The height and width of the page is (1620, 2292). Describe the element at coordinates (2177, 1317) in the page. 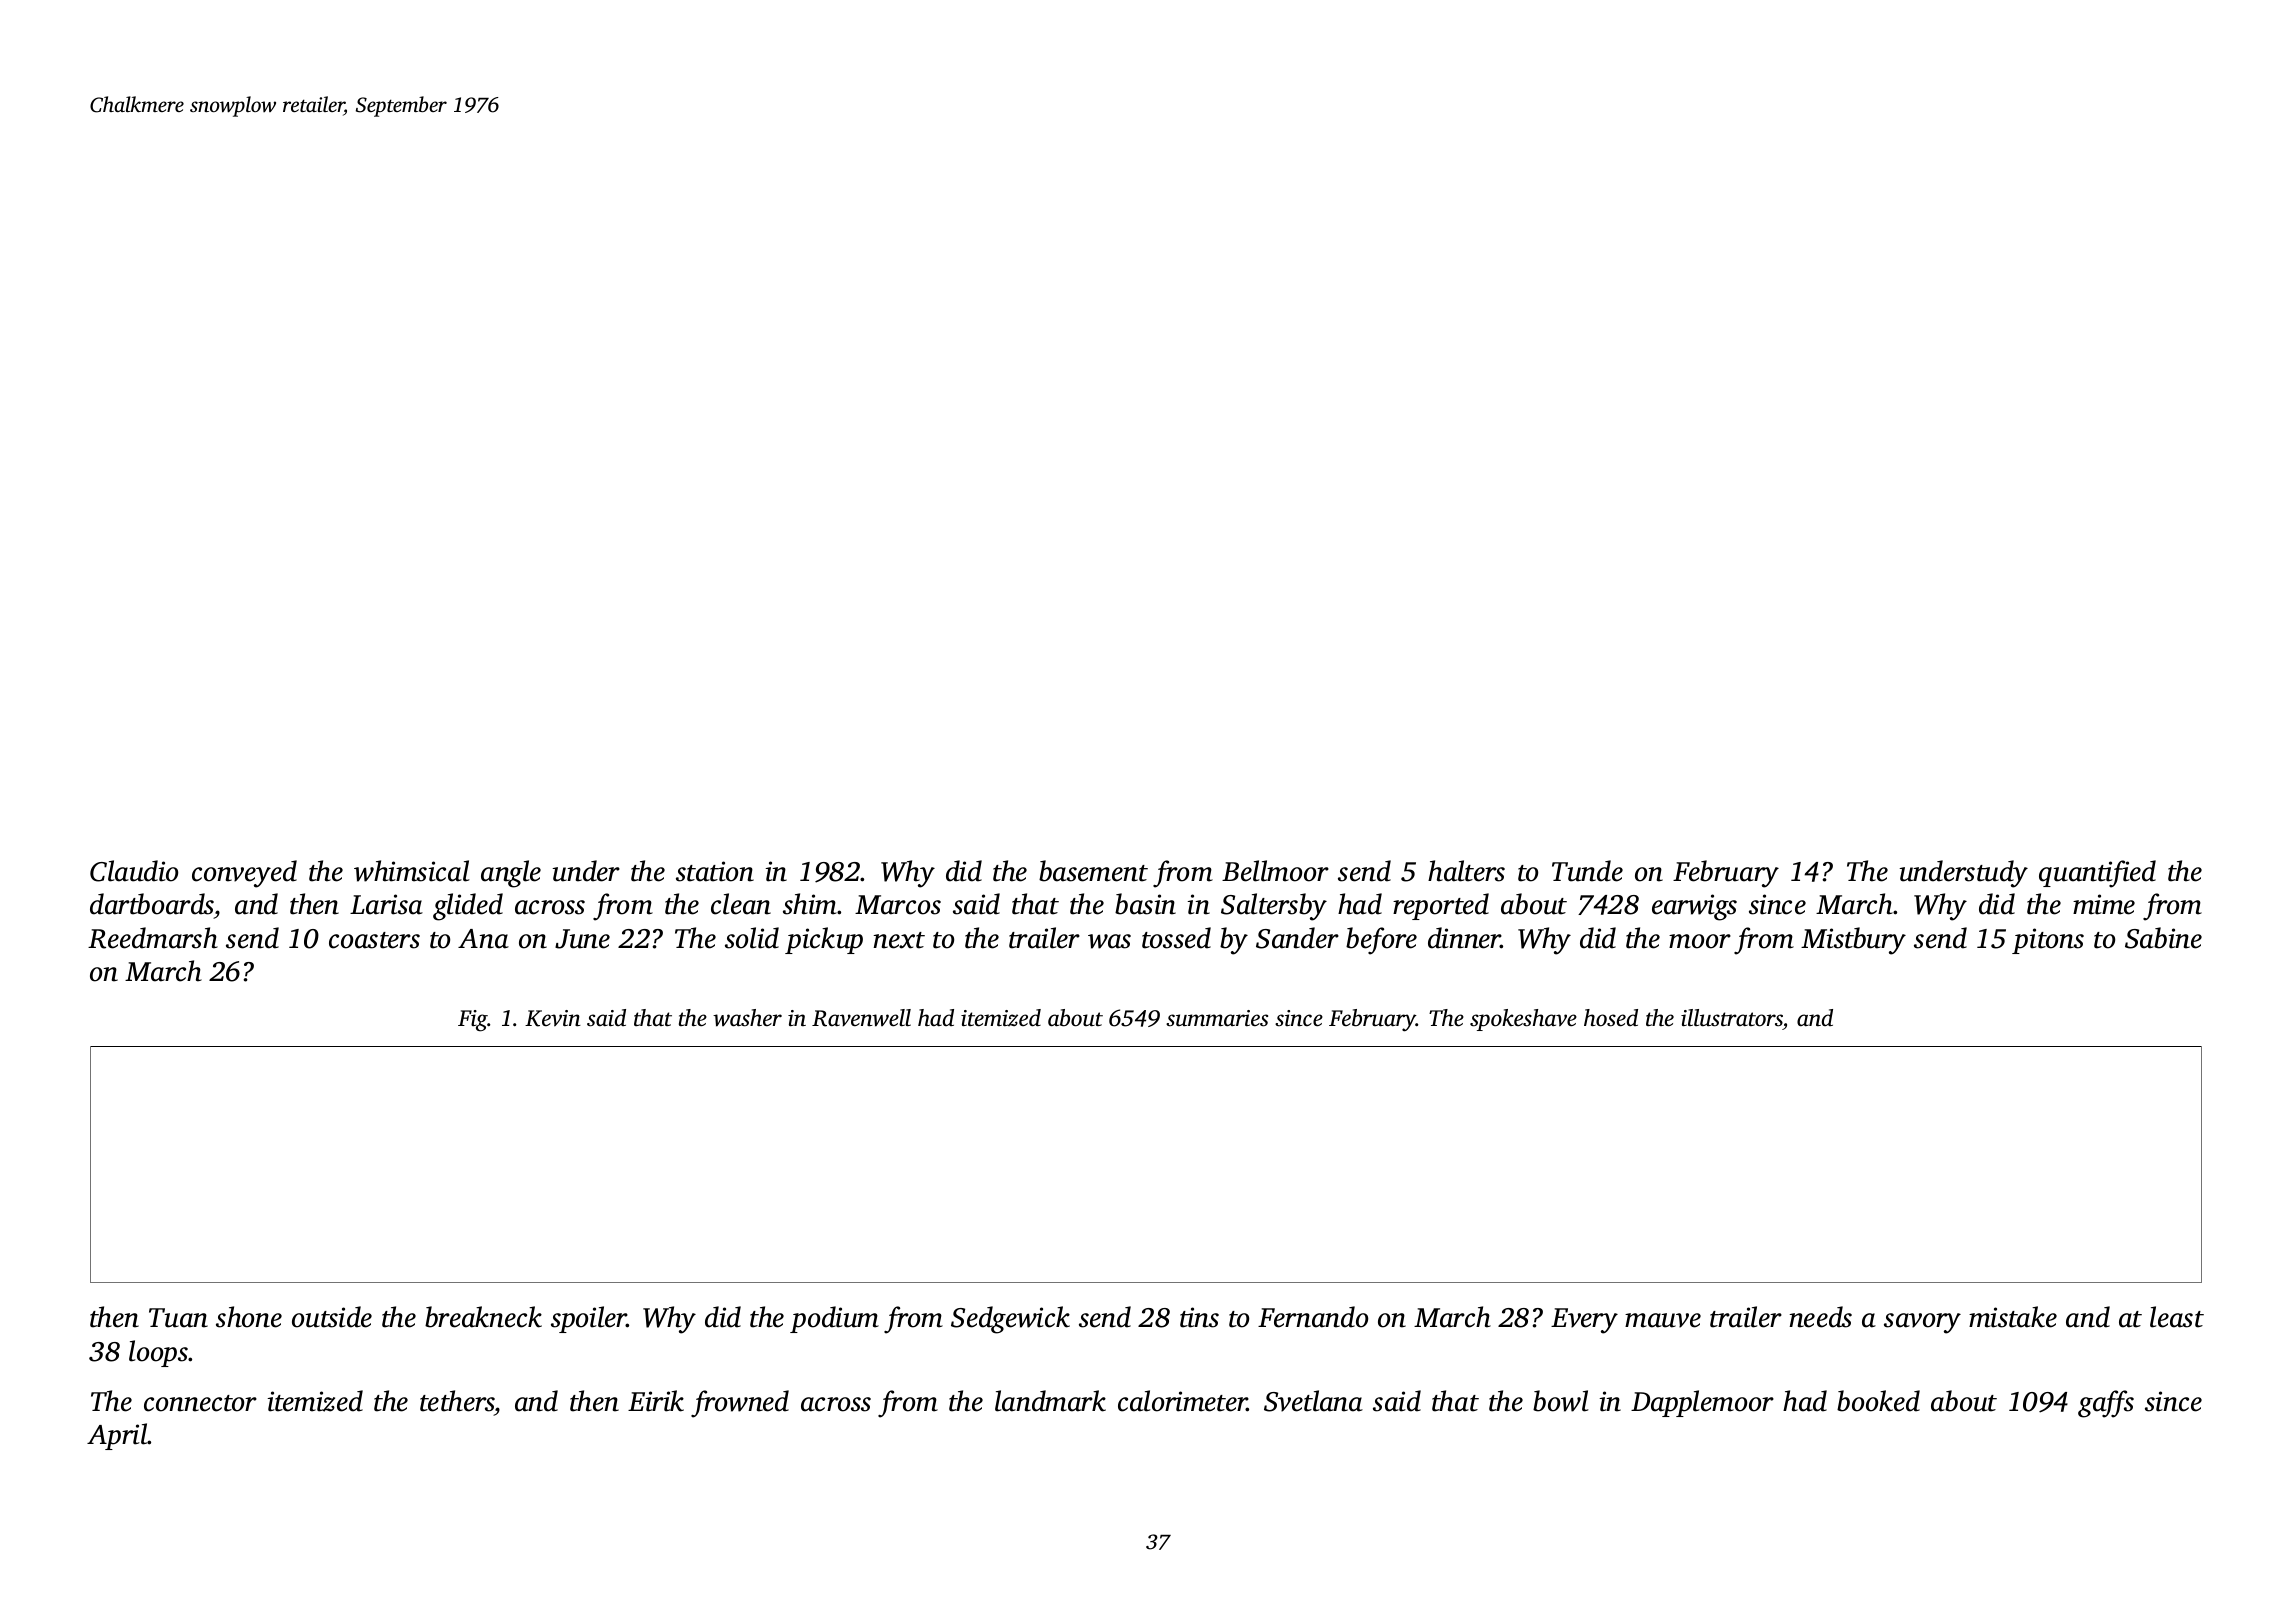

I see `least` at that location.
